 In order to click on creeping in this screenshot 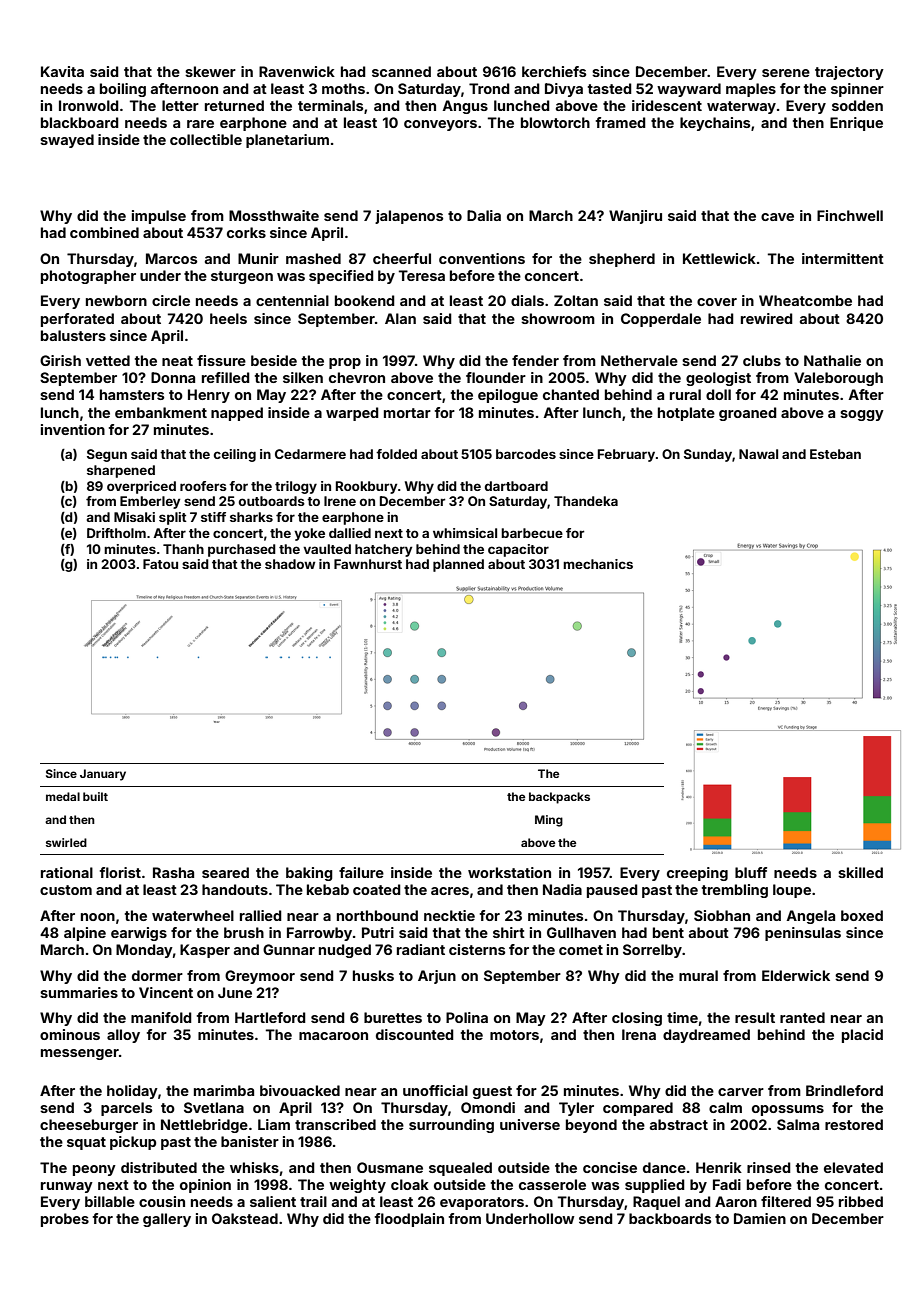, I will do `click(697, 874)`.
